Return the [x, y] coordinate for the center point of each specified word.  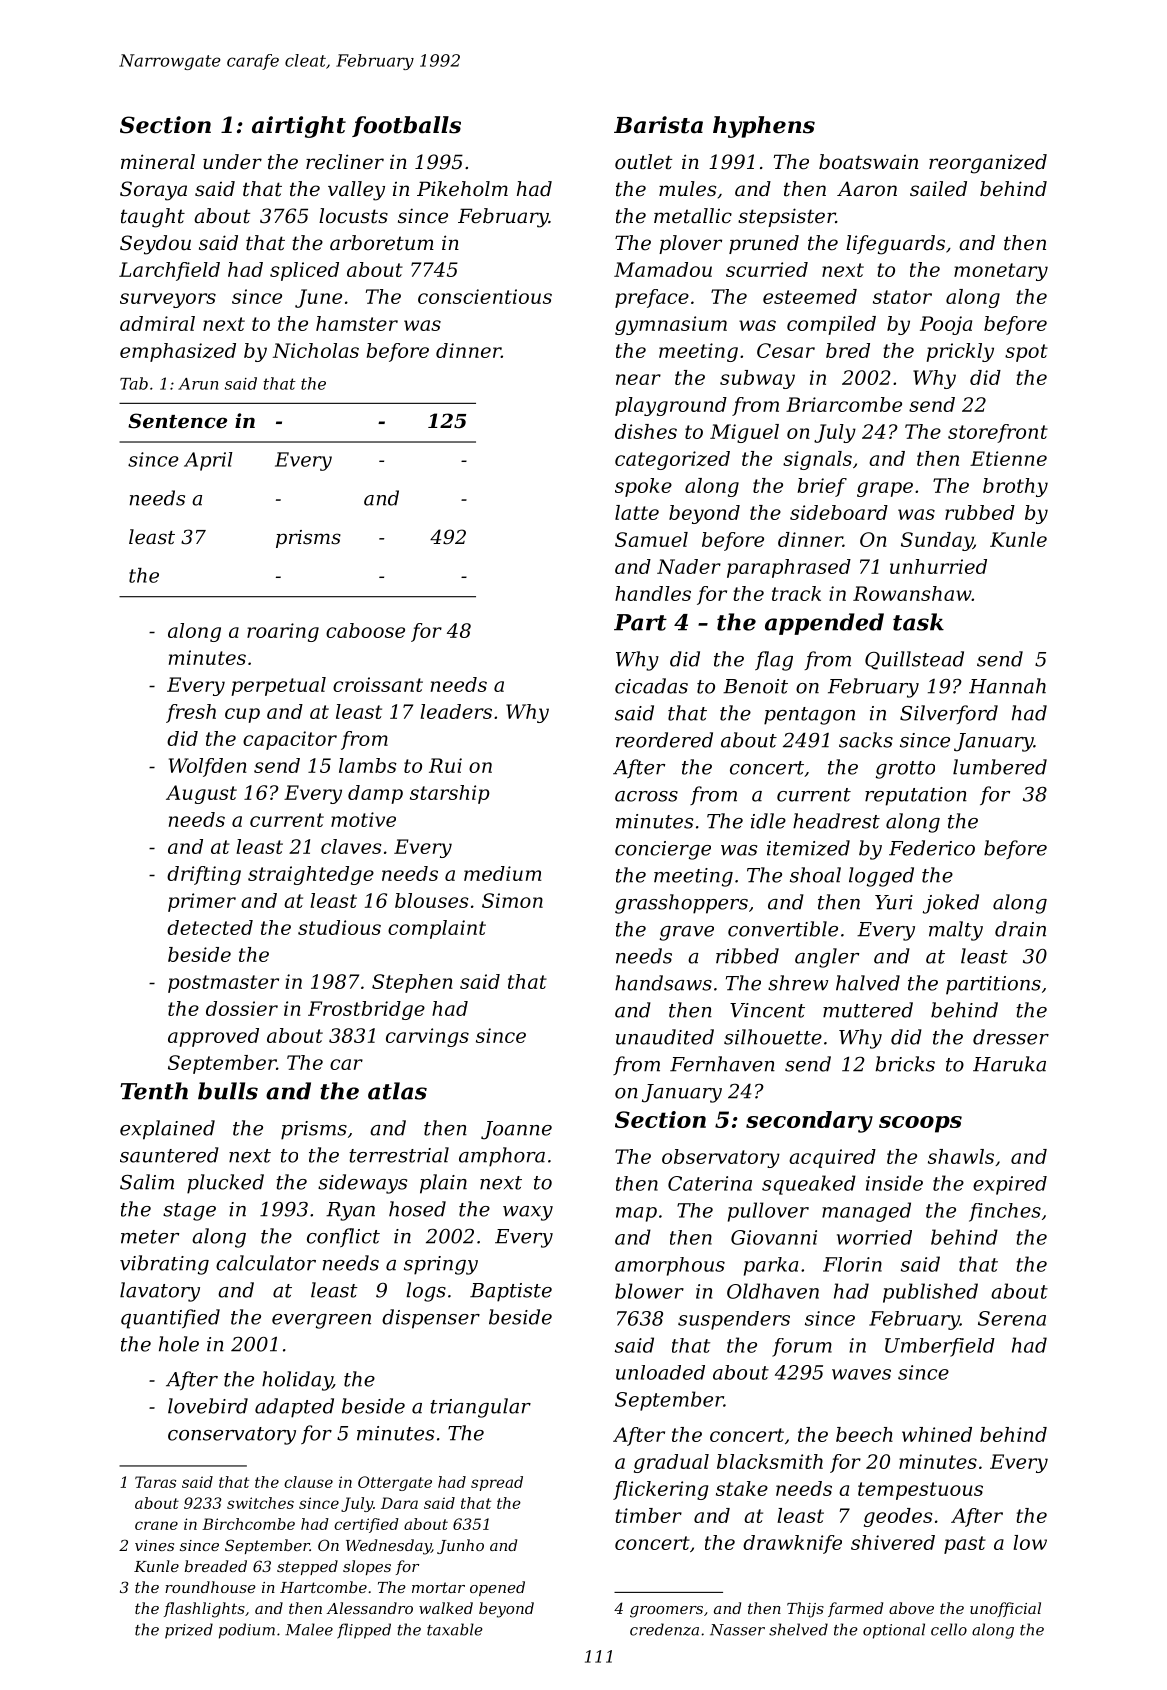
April [208, 461]
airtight [299, 127]
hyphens [764, 127]
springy [441, 1265]
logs [426, 1292]
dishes [646, 431]
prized [189, 1631]
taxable [455, 1629]
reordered [664, 740]
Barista [658, 125]
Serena [1012, 1318]
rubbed [980, 512]
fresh [191, 713]
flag [774, 661]
